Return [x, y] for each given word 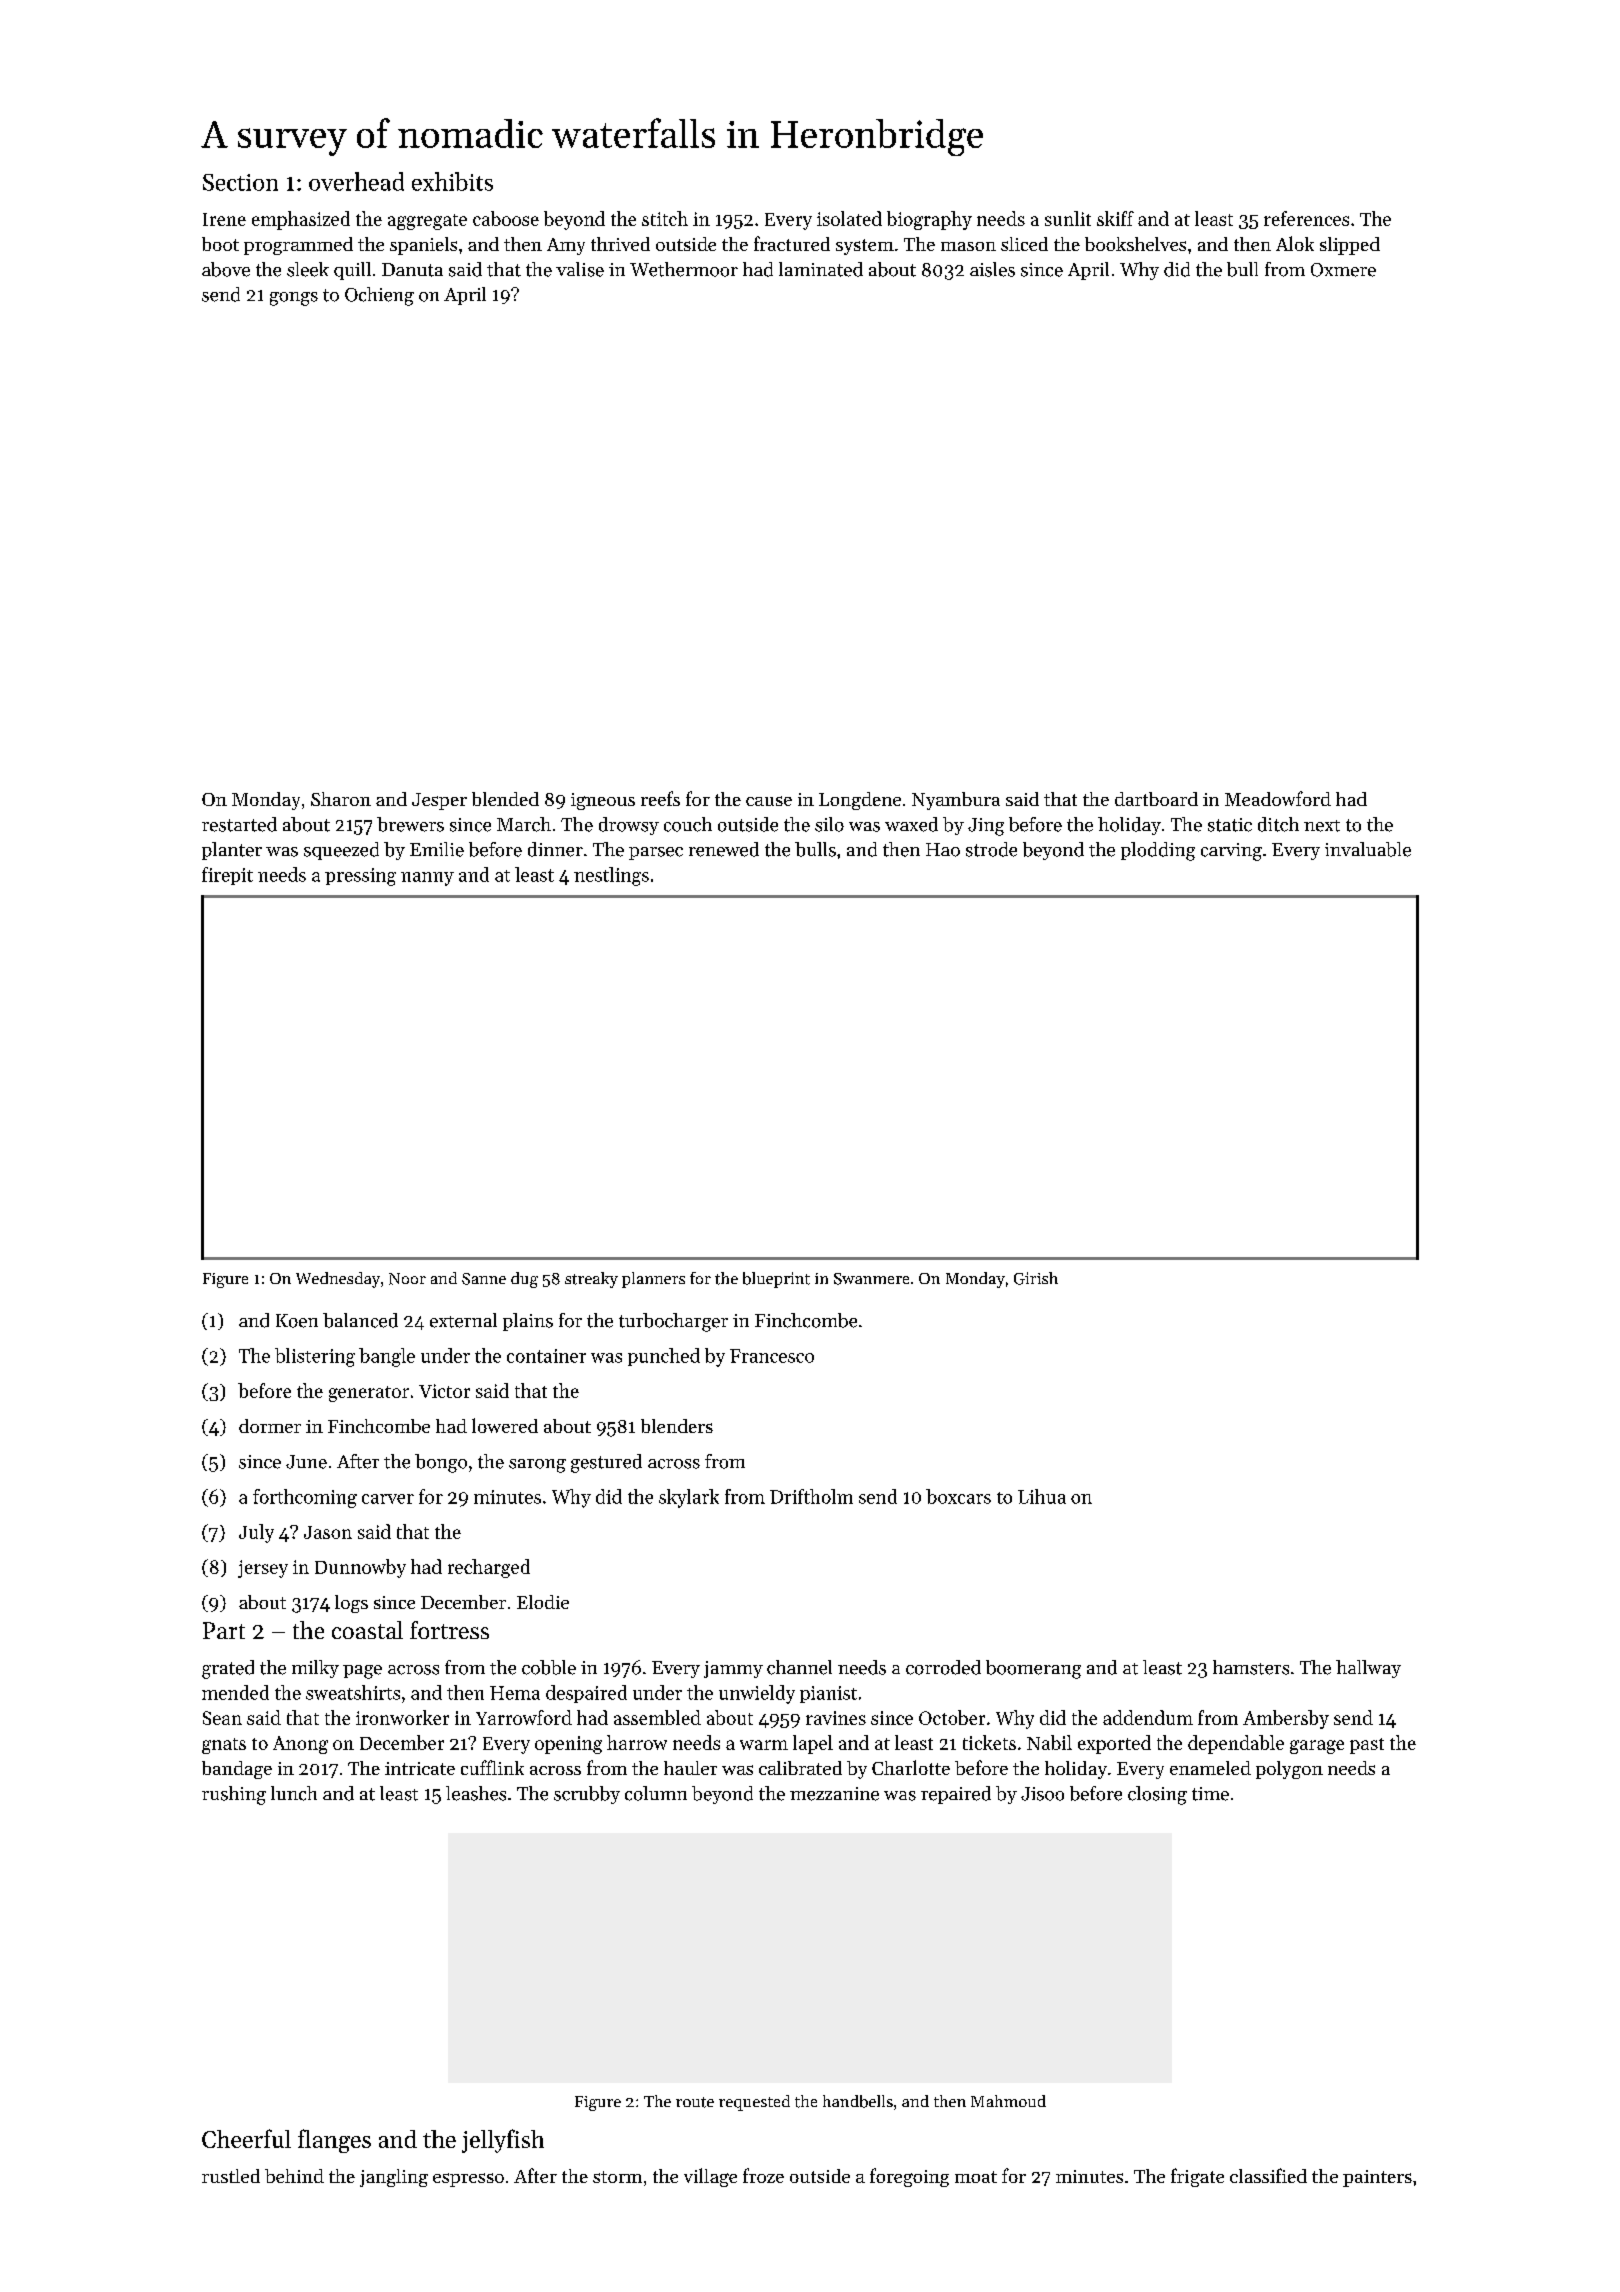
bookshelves [1135, 244]
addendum [1148, 1717]
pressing [360, 877]
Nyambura [956, 801]
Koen [297, 1321]
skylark [689, 1498]
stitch [665, 218]
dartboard [1156, 799]
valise [580, 269]
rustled [231, 2176]
